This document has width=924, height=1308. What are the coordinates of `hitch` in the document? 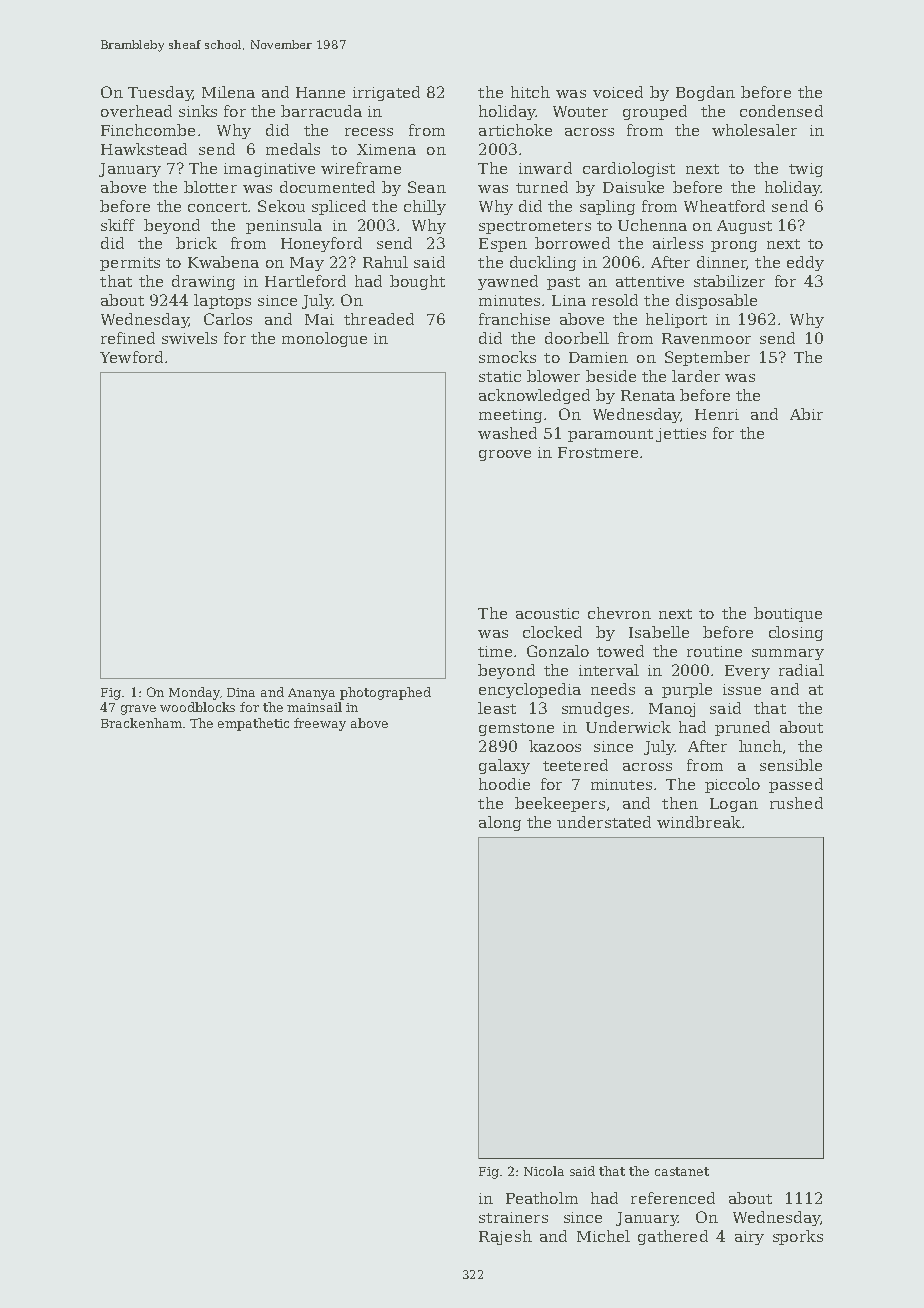 It's located at (530, 92).
